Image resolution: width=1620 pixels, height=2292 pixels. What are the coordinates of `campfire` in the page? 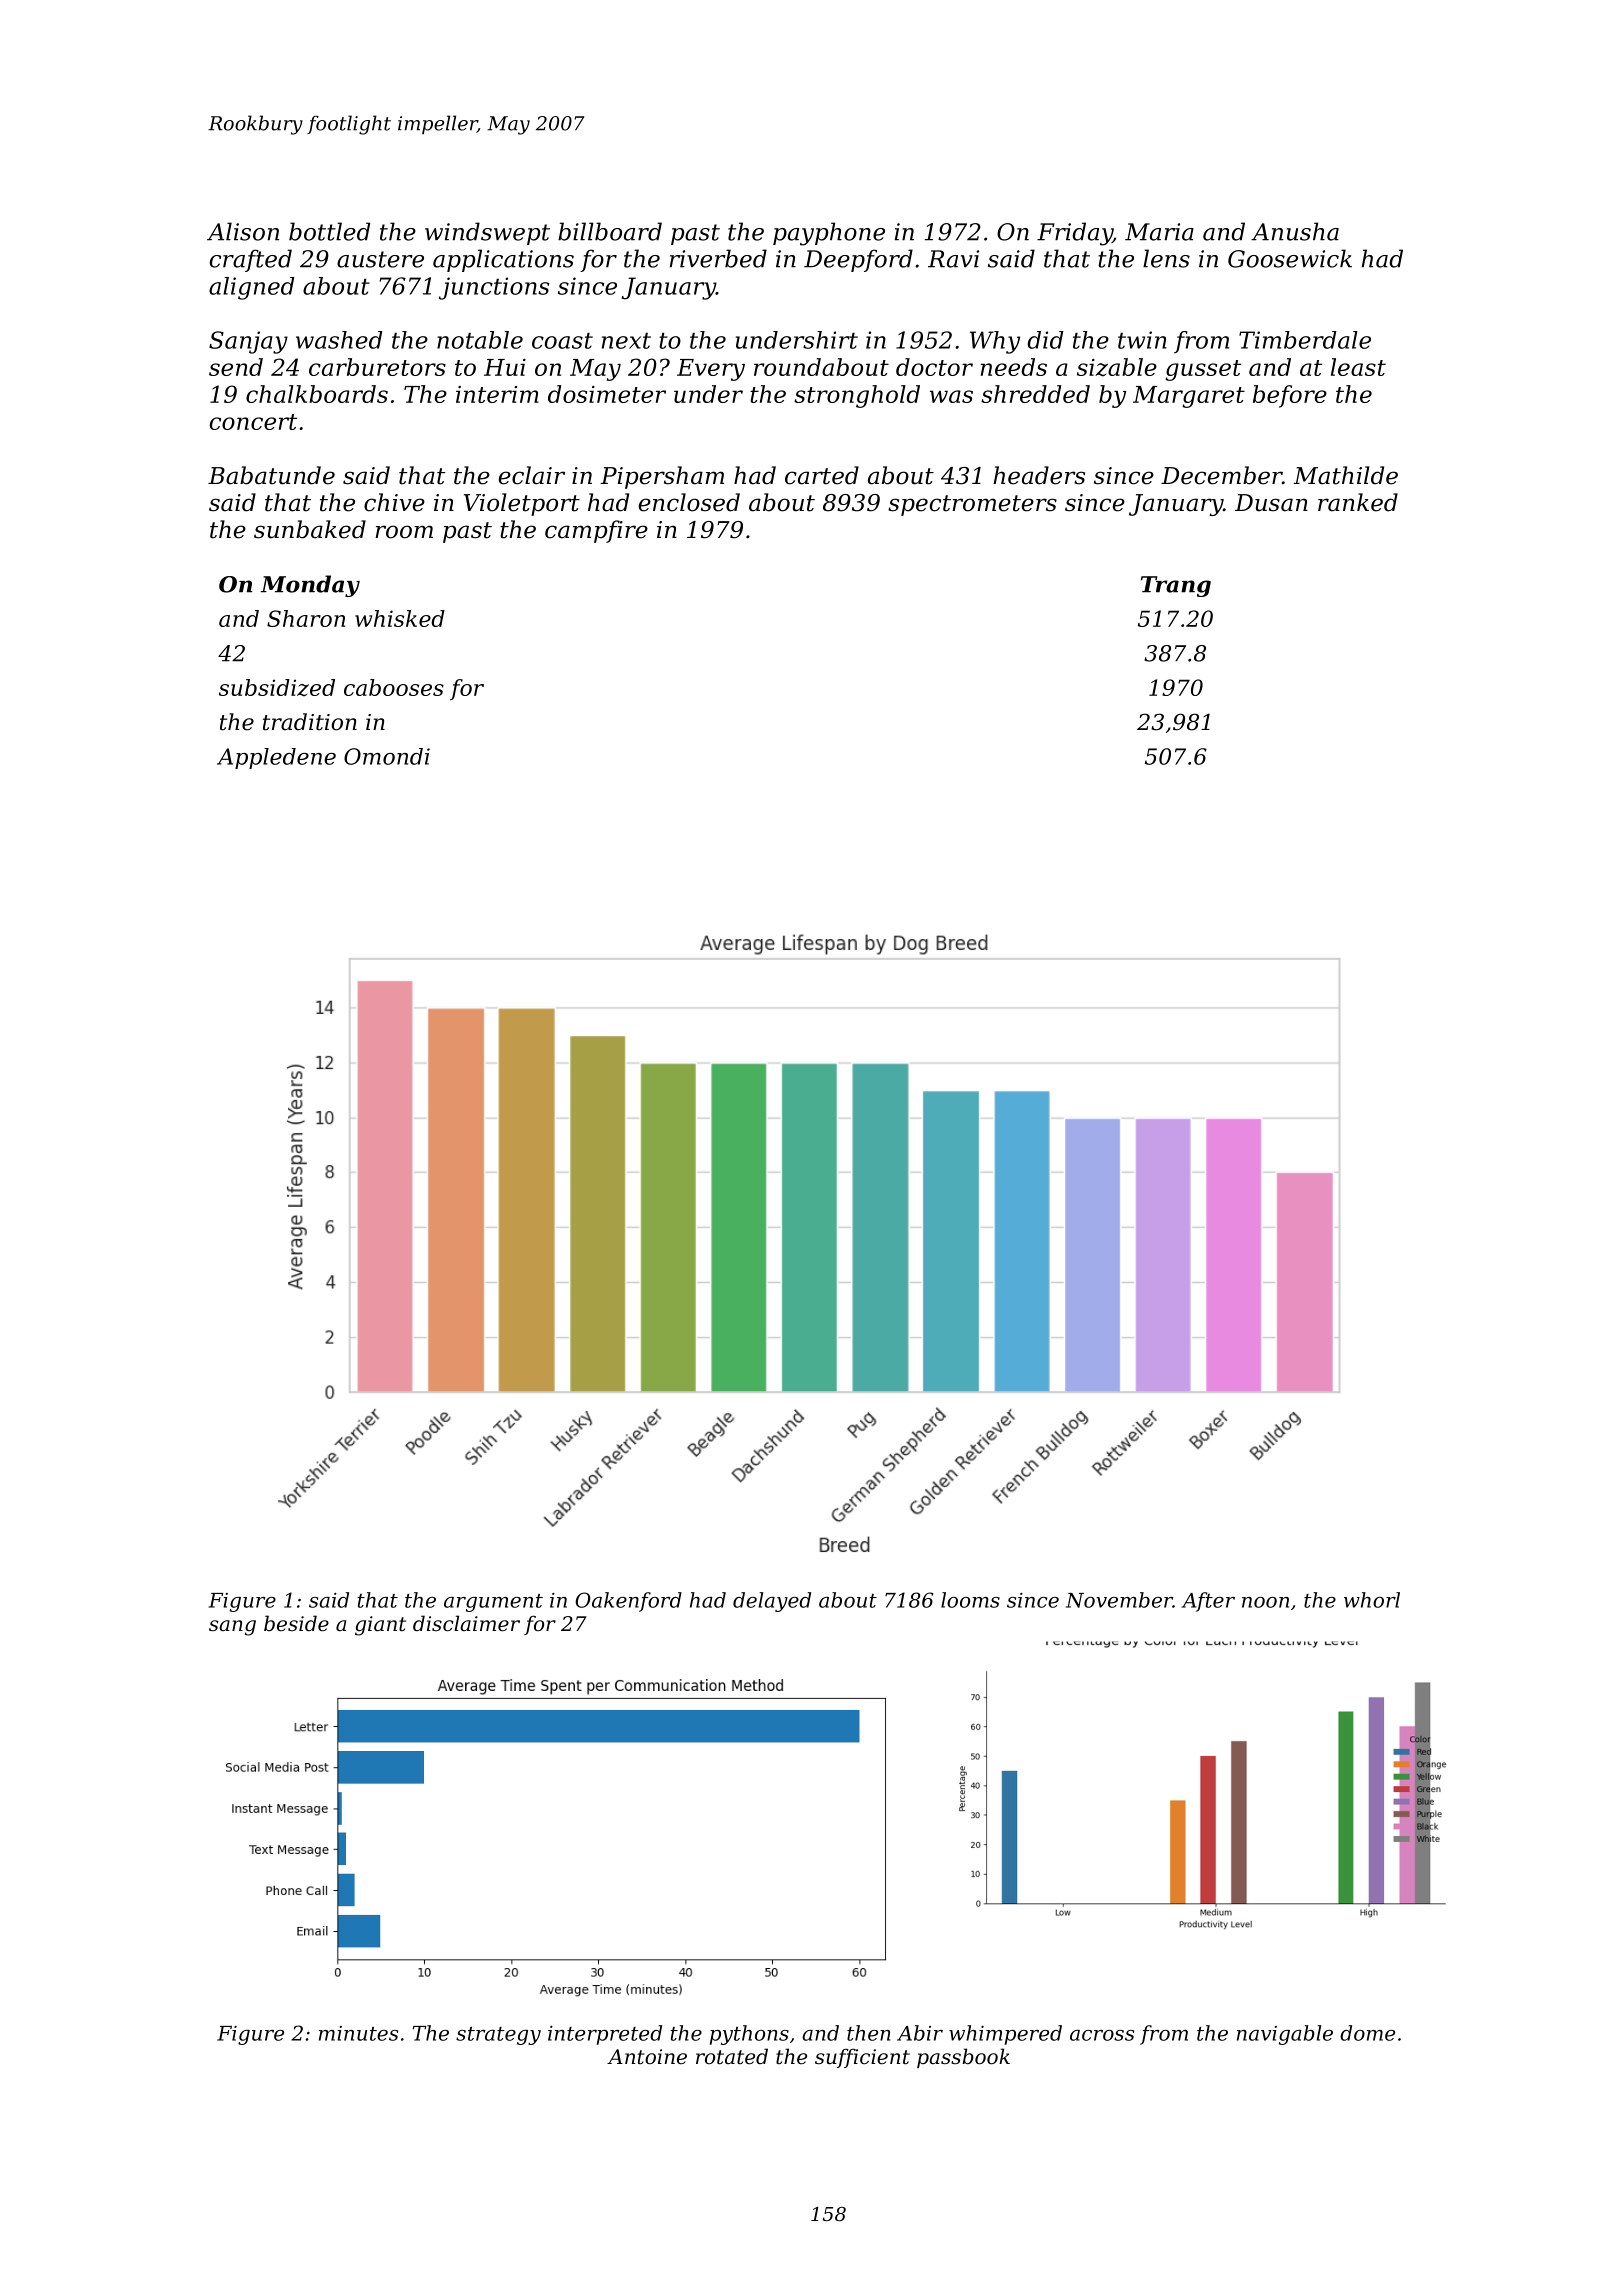 It's located at (596, 531).
